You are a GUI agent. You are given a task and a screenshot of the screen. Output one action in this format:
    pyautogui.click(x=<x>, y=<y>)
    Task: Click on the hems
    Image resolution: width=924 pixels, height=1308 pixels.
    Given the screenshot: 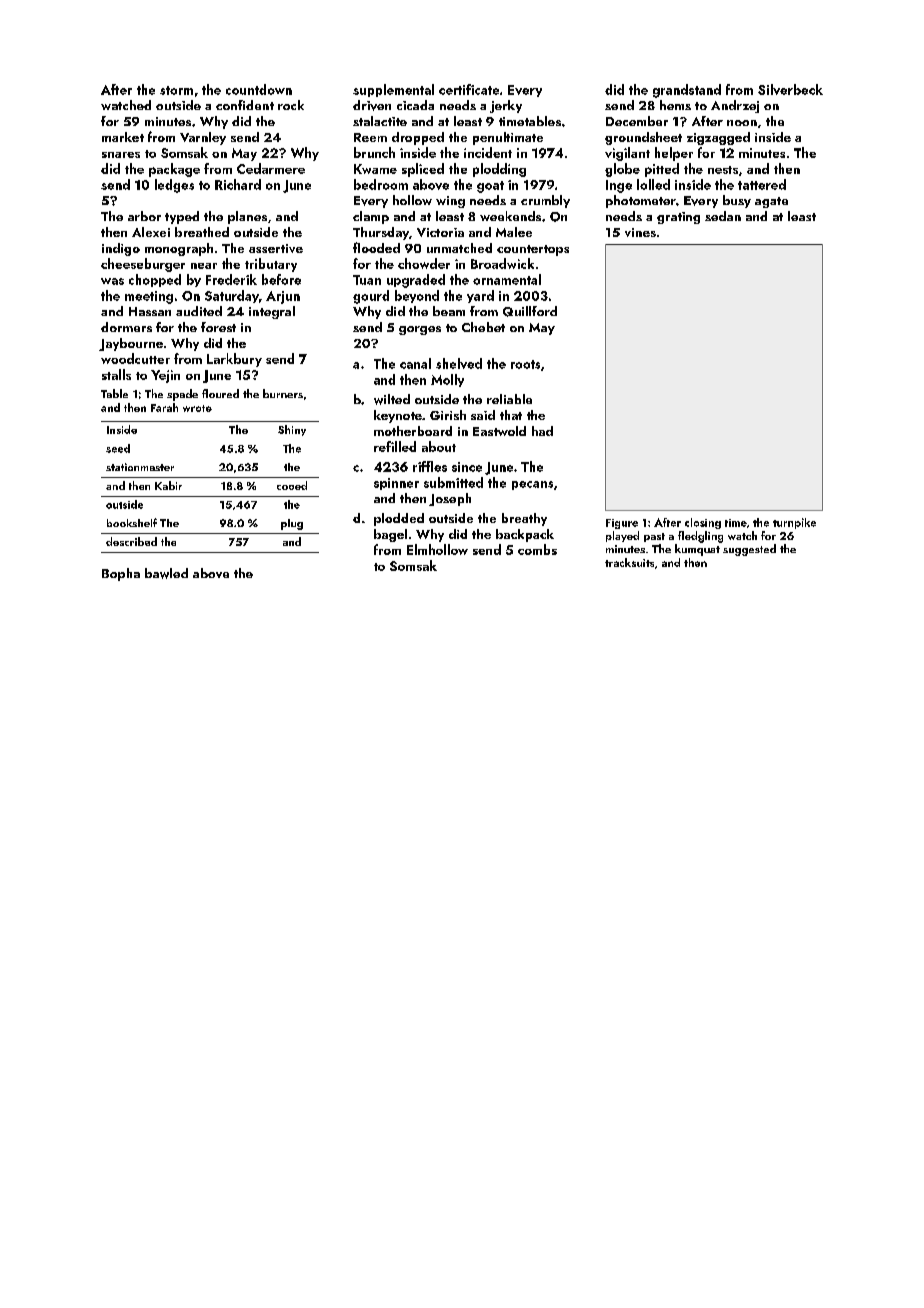 What is the action you would take?
    pyautogui.click(x=675, y=105)
